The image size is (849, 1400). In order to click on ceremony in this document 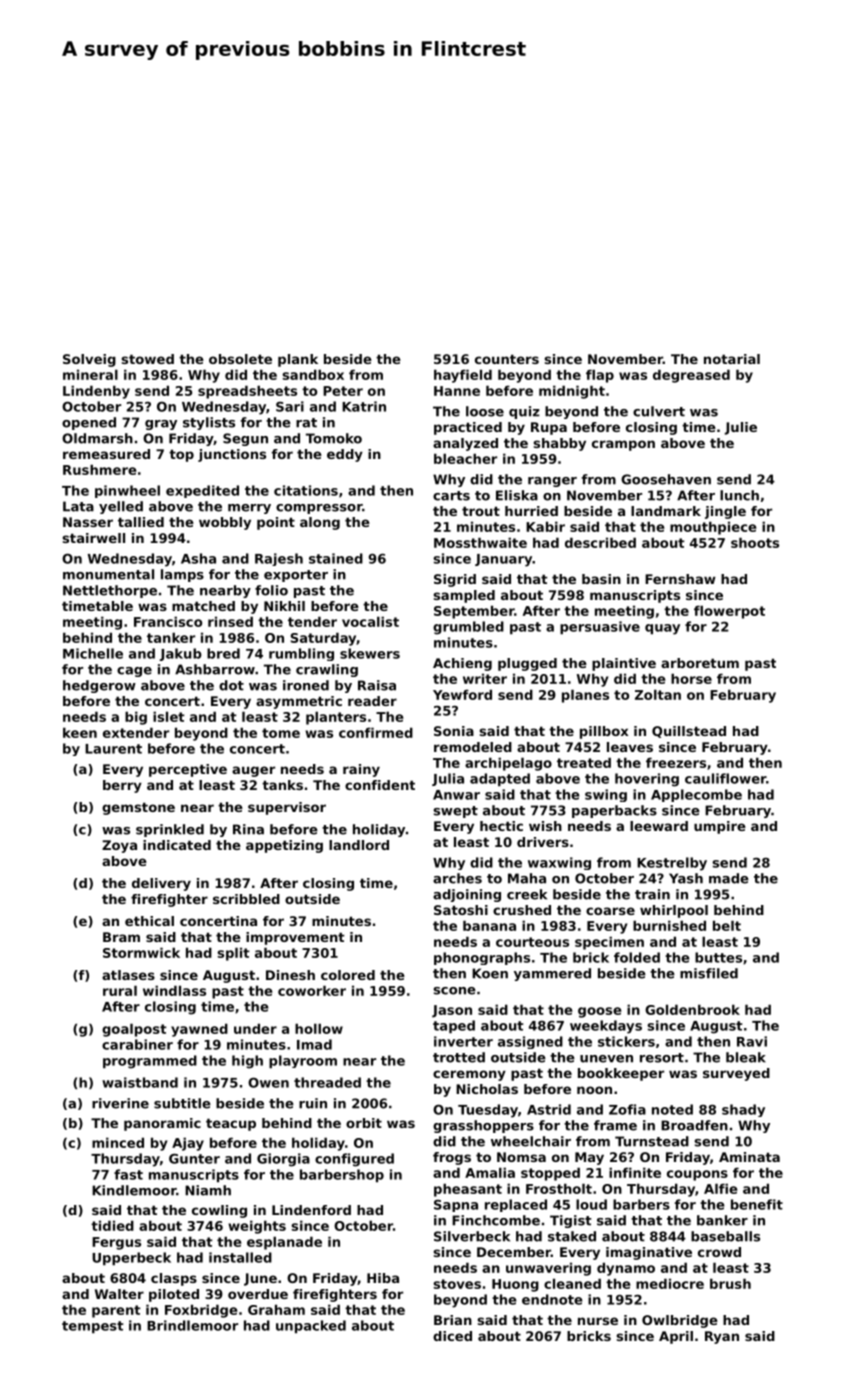, I will do `click(469, 1075)`.
